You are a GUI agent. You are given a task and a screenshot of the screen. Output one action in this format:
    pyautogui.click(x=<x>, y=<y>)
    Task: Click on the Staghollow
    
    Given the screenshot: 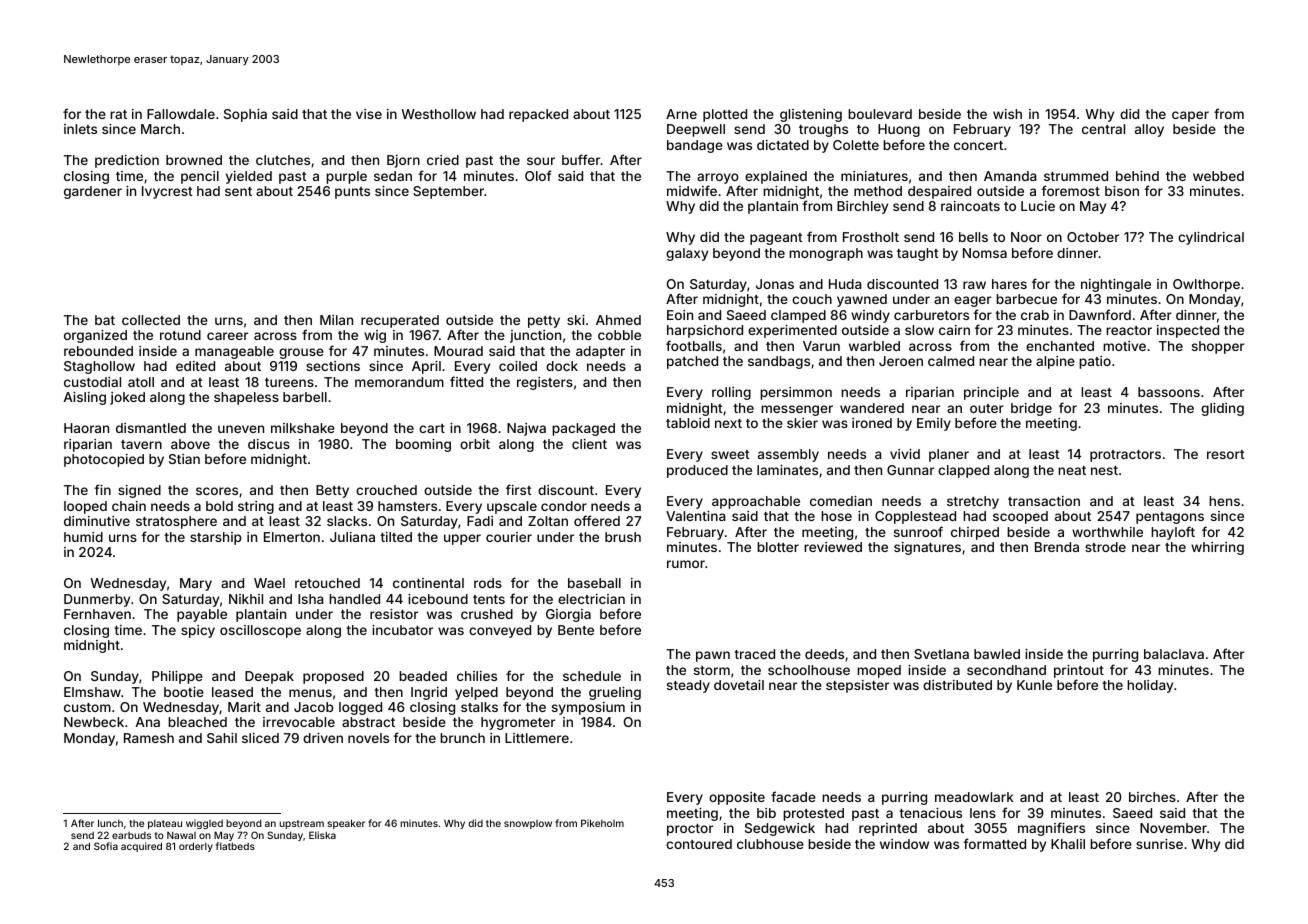 What is the action you would take?
    pyautogui.click(x=99, y=367)
